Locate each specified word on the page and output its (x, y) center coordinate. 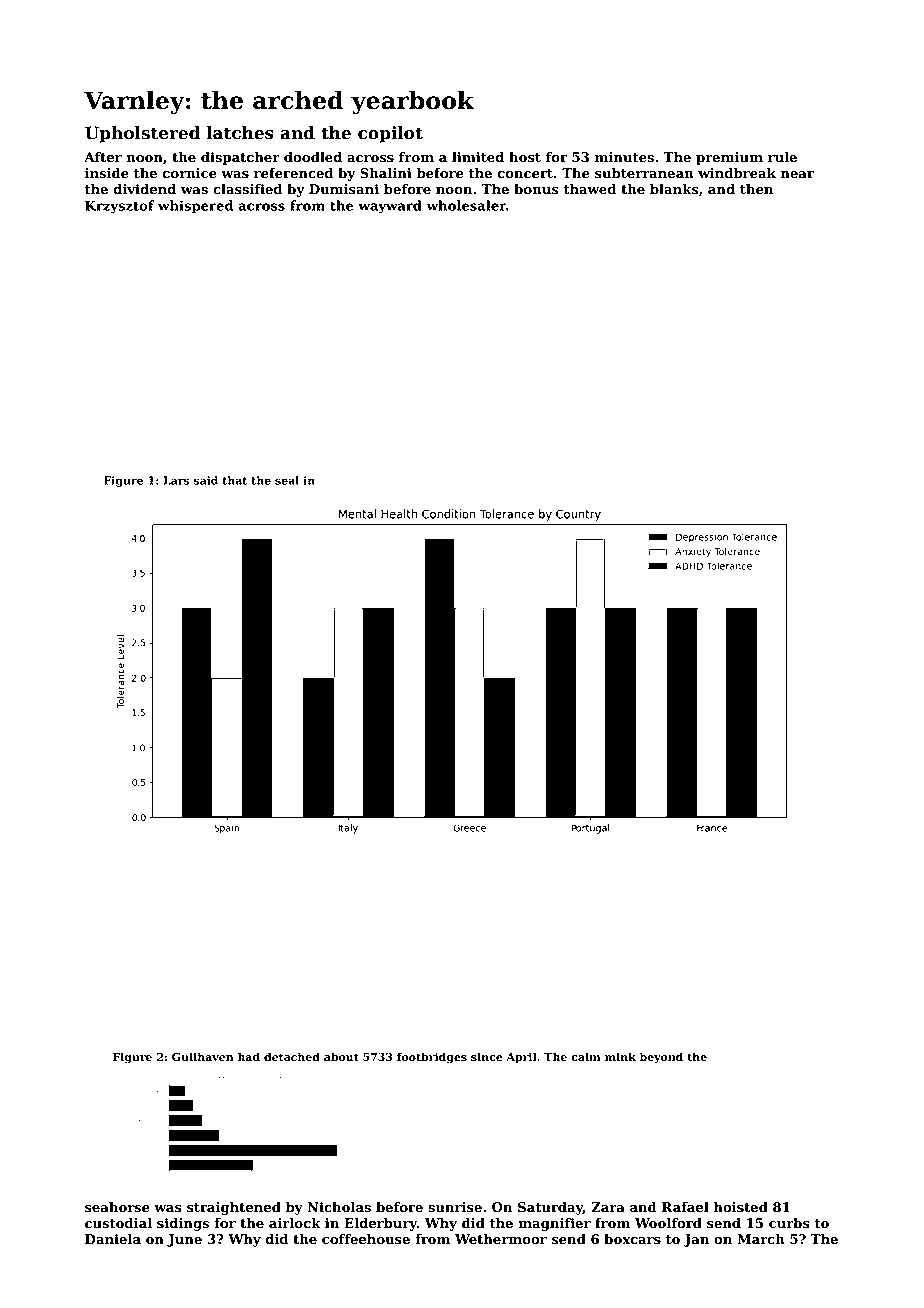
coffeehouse (366, 1239)
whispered (195, 207)
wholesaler (466, 205)
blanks (674, 189)
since (487, 1057)
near (797, 175)
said (206, 480)
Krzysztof (120, 207)
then (756, 189)
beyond (661, 1058)
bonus (536, 189)
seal (287, 480)
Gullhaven (202, 1057)
